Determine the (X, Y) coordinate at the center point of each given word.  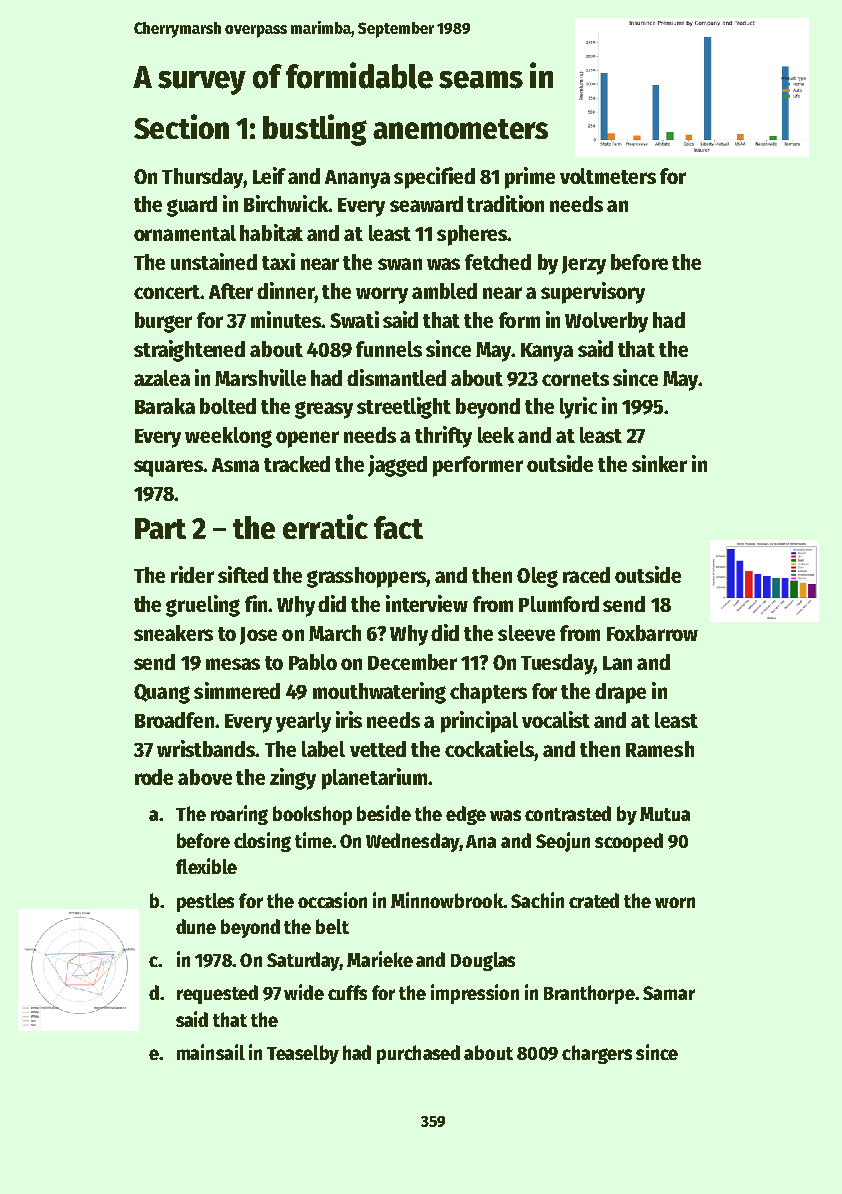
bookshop (312, 815)
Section (181, 126)
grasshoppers (367, 577)
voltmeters (608, 176)
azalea (162, 378)
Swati (354, 319)
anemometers (460, 129)
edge (466, 815)
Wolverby (606, 322)
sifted (243, 574)
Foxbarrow (652, 633)
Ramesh (660, 749)
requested (217, 994)
